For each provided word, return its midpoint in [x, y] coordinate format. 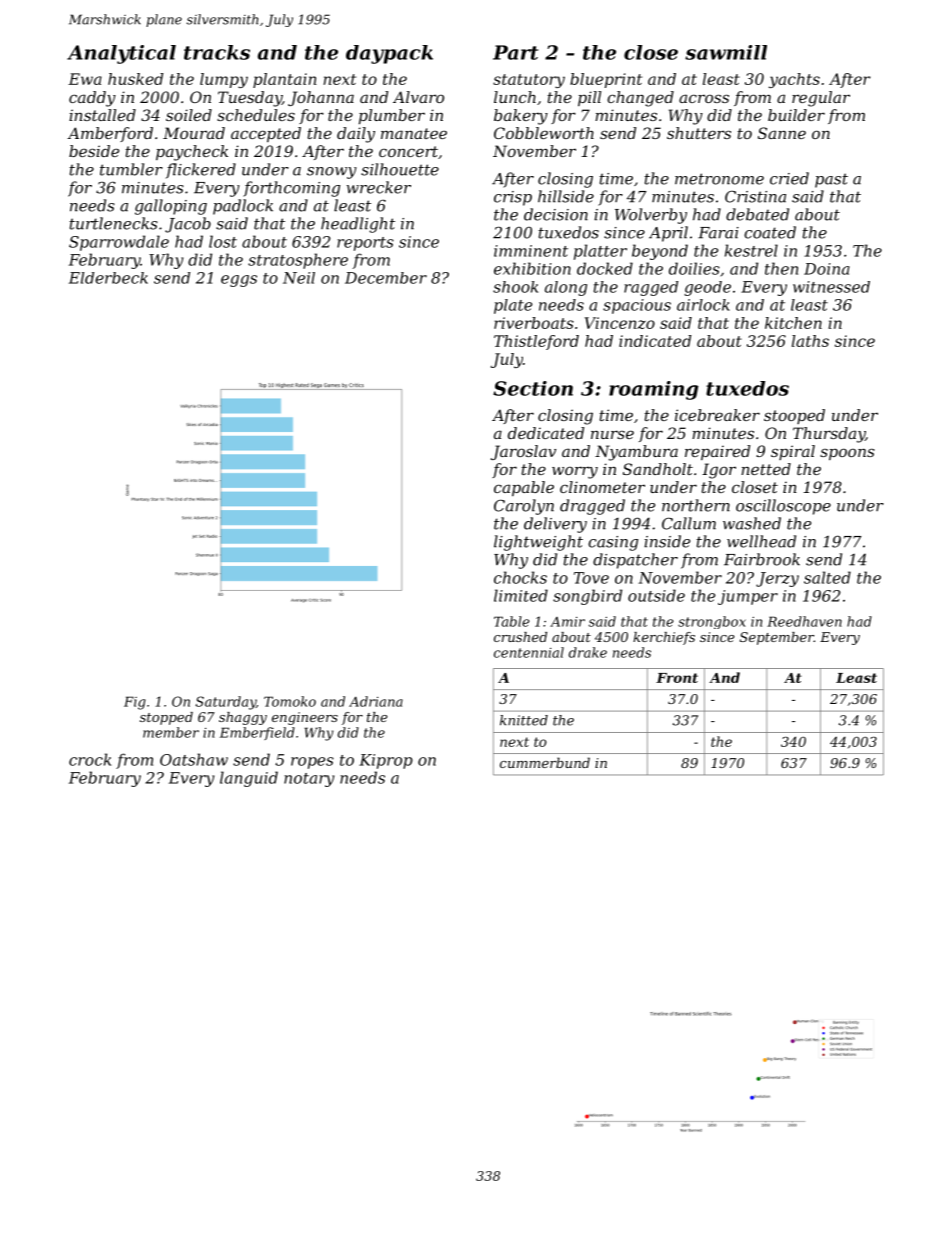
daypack [389, 54]
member [171, 732]
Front [677, 678]
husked [135, 79]
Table [512, 621]
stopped [166, 718]
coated [770, 232]
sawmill [726, 52]
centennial [529, 652]
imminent [531, 251]
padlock [243, 207]
